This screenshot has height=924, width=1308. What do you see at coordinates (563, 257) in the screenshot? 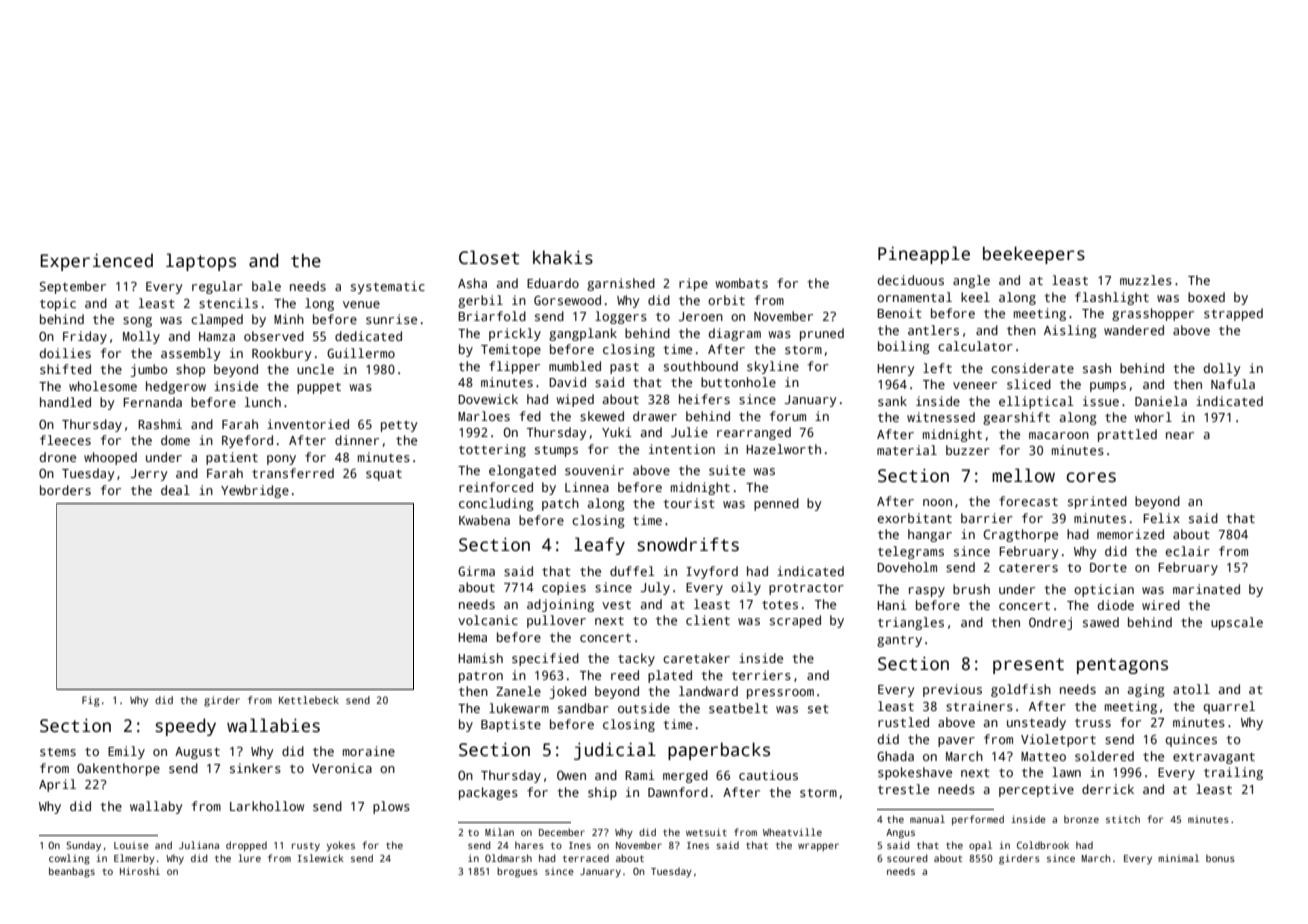
I see `khakis` at bounding box center [563, 257].
